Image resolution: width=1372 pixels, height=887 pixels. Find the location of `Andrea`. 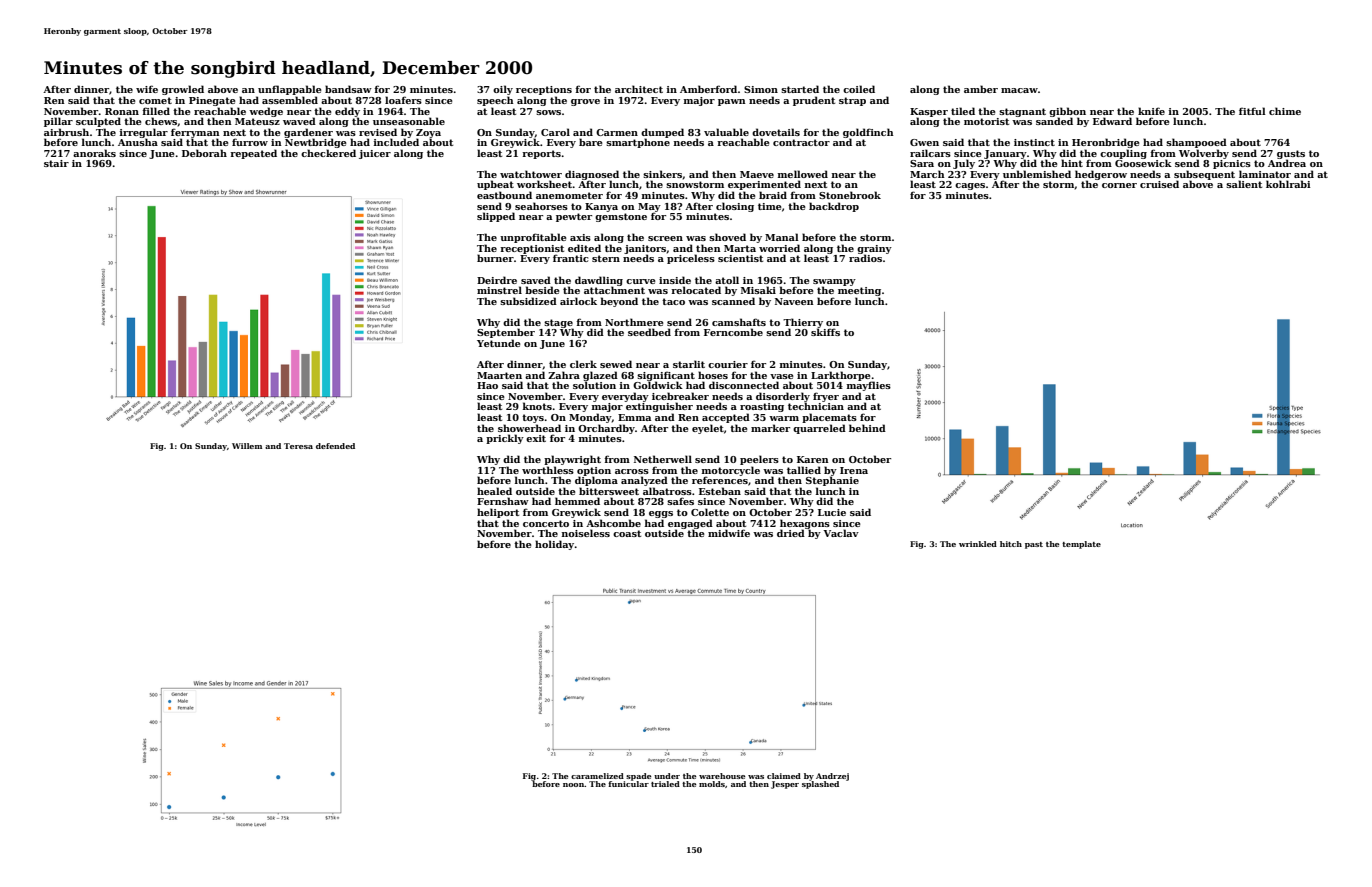

Andrea is located at coordinates (1287, 163).
